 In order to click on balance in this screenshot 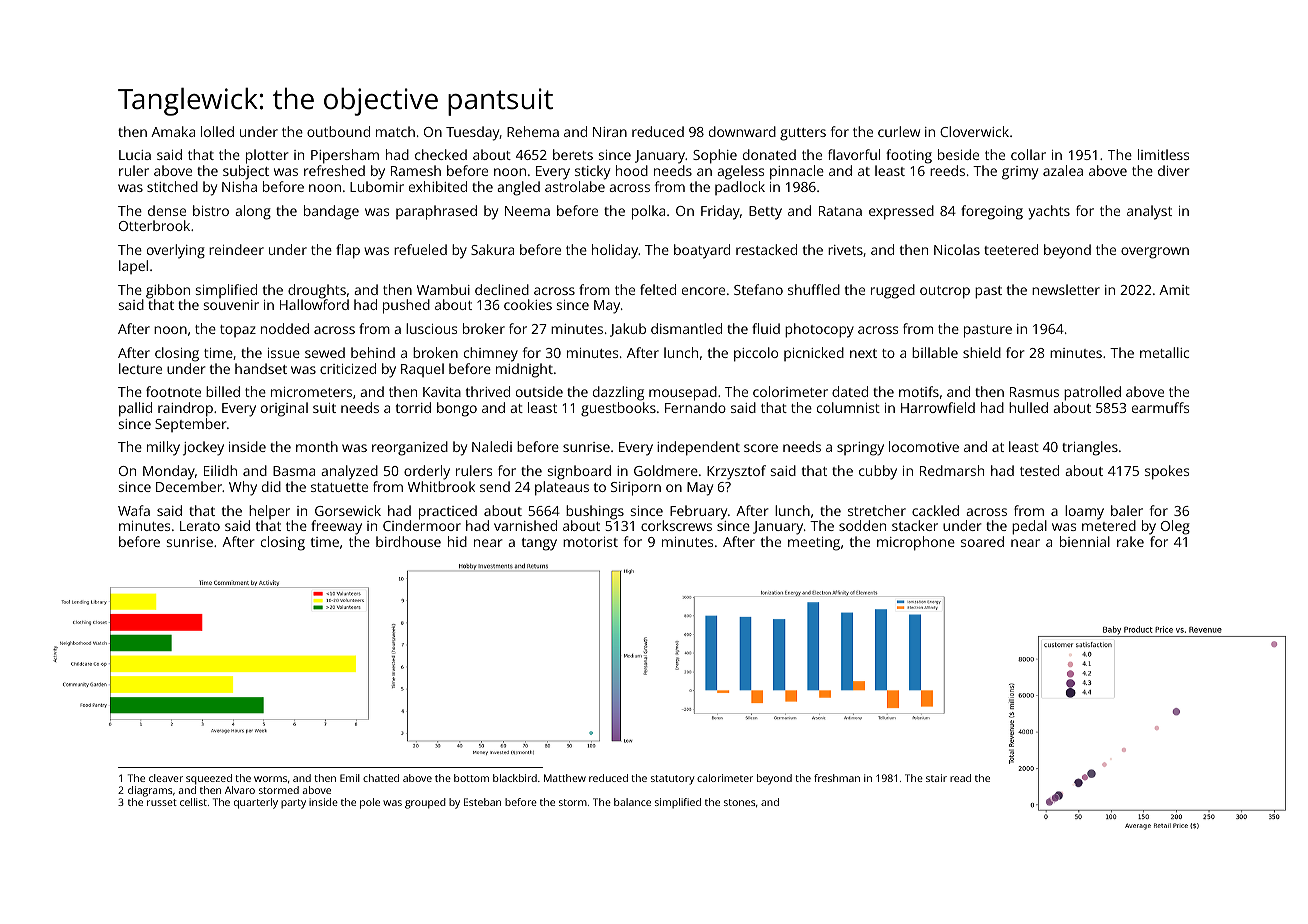, I will do `click(632, 802)`.
